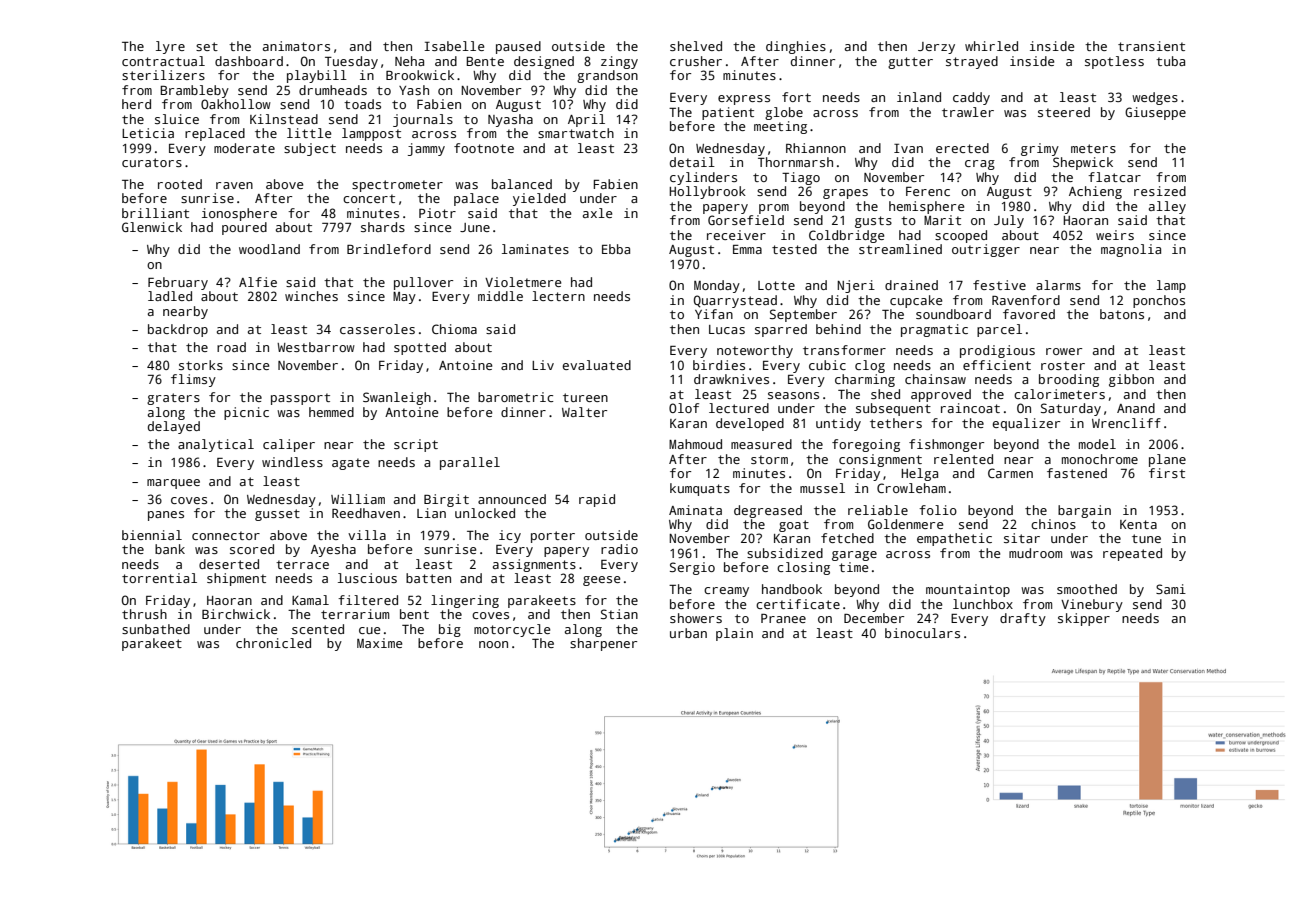  What do you see at coordinates (156, 629) in the screenshot?
I see `sunbathed` at bounding box center [156, 629].
